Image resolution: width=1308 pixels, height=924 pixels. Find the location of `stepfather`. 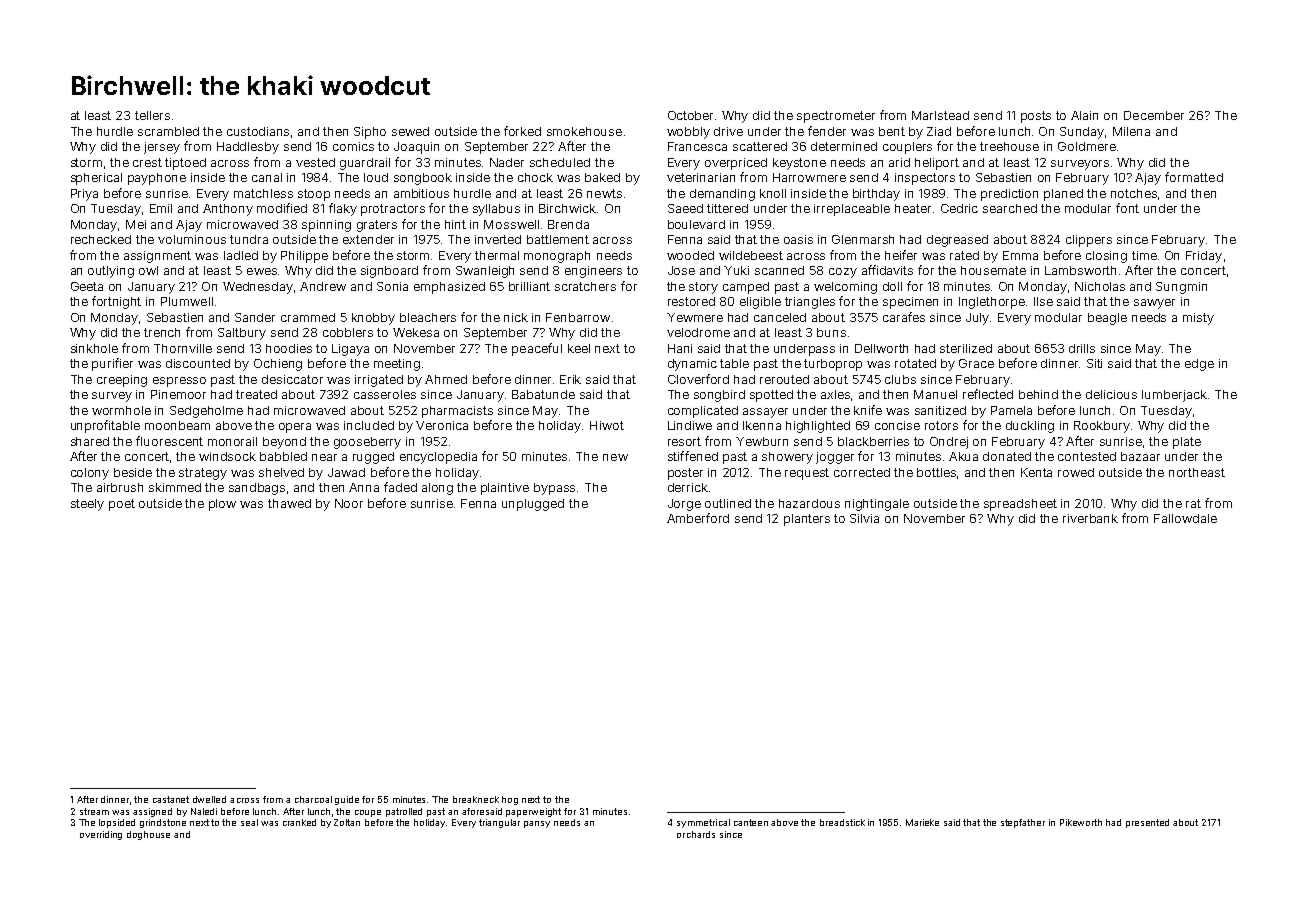

stepfather is located at coordinates (1023, 823).
